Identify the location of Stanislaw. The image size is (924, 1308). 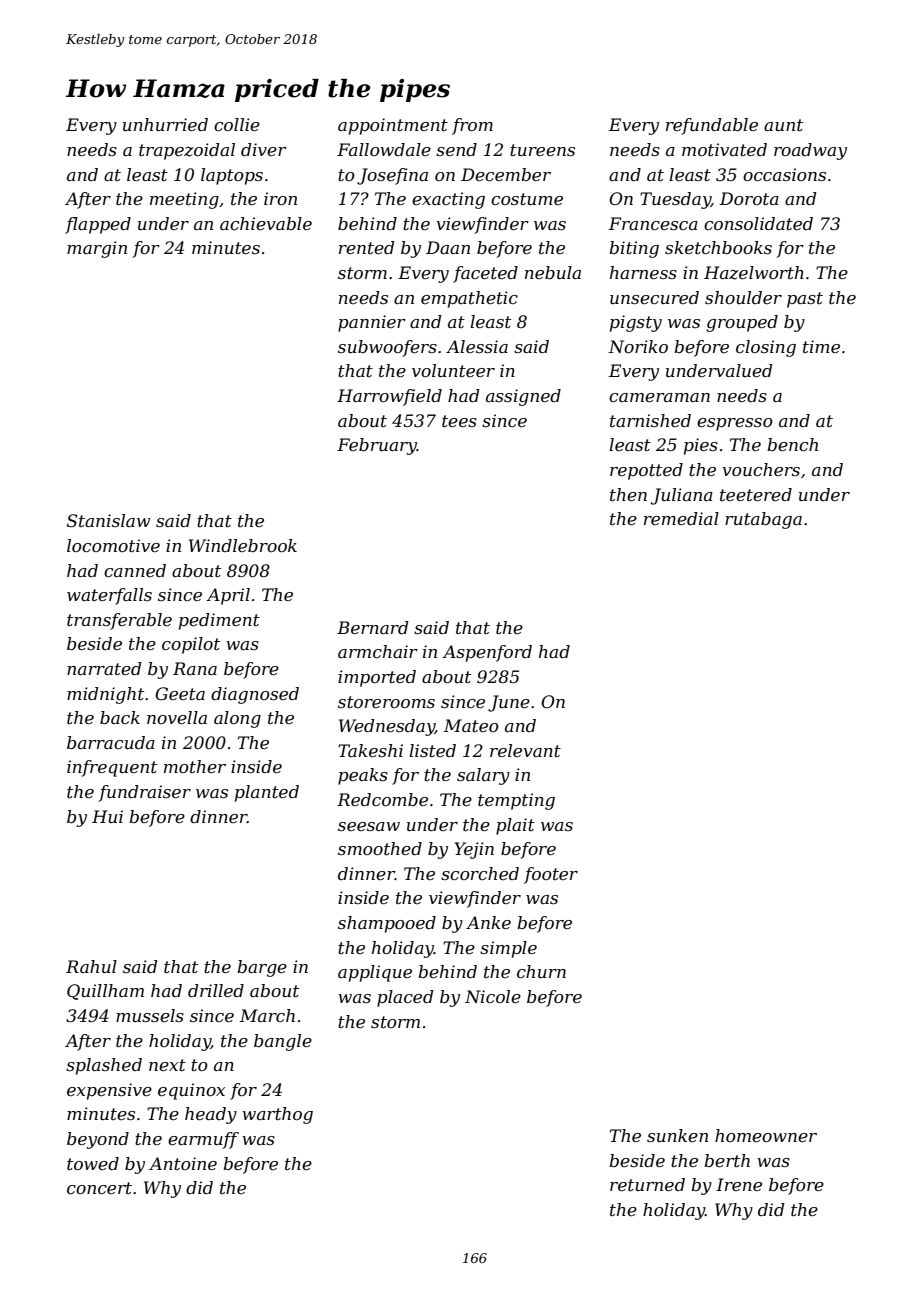
(108, 520).
